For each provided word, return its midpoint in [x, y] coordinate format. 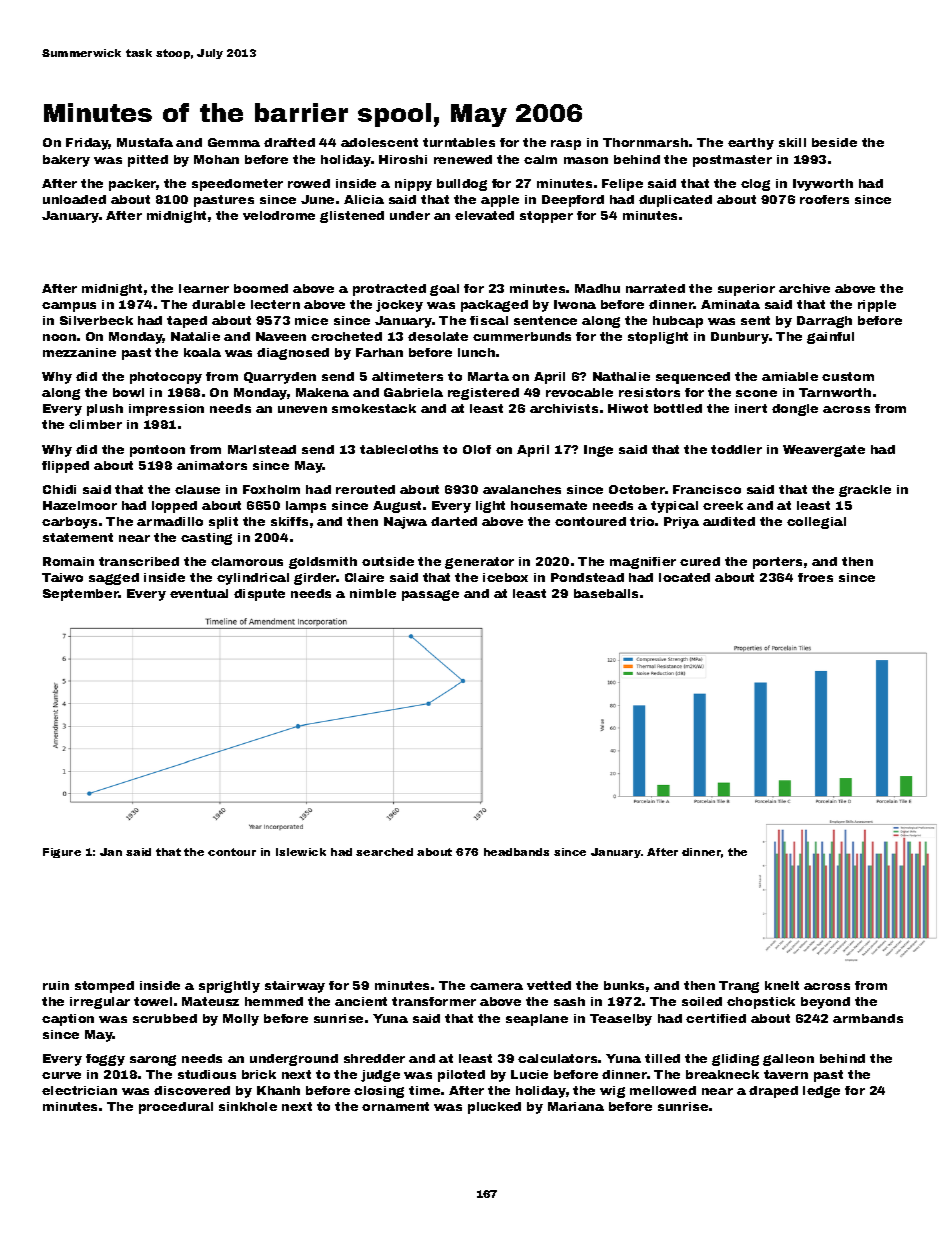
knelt [782, 985]
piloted [461, 1076]
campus [69, 307]
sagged [114, 579]
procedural [176, 1108]
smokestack [374, 408]
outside [388, 561]
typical [674, 507]
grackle [865, 491]
